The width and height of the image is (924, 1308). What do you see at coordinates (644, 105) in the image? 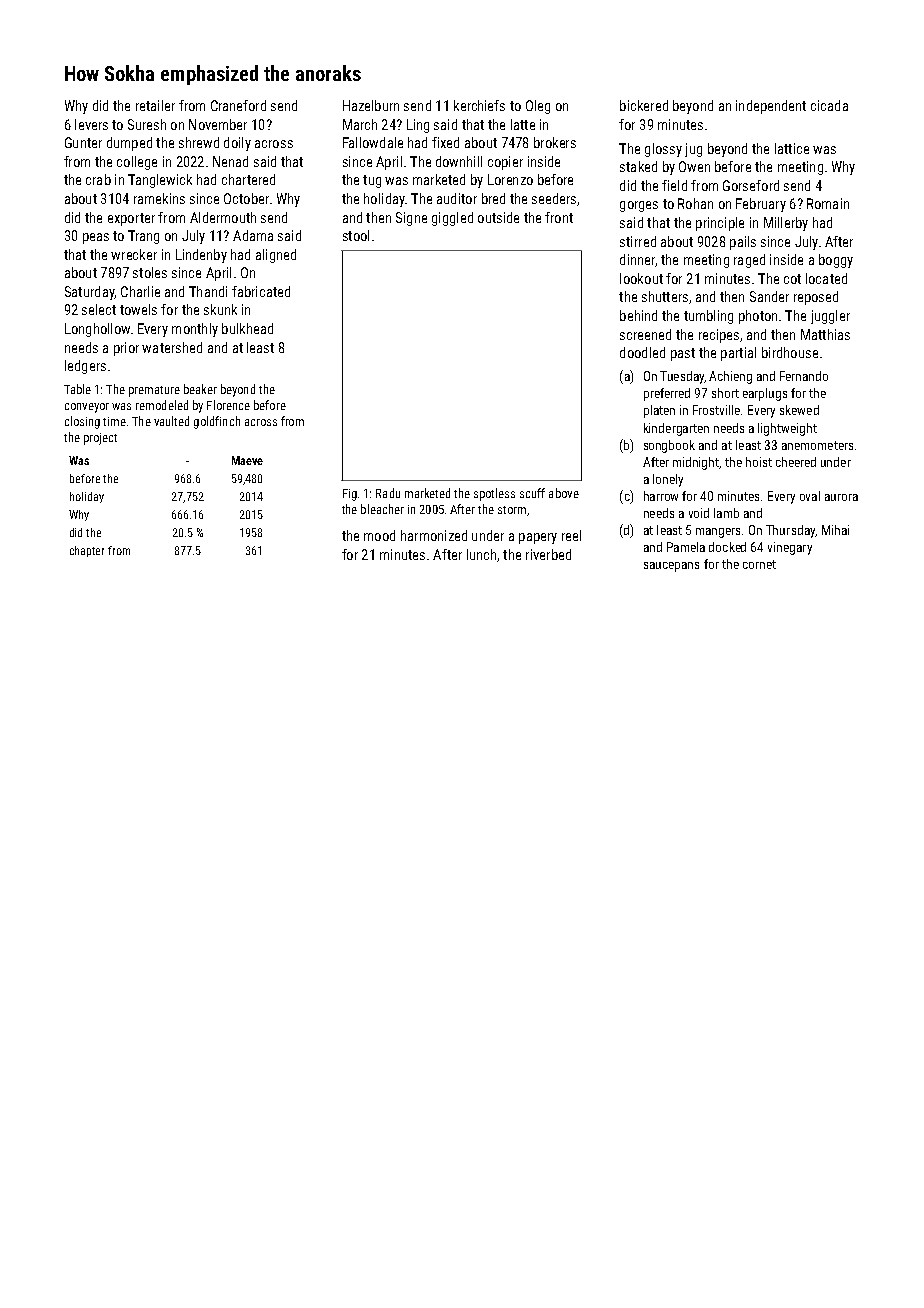
I see `bickered` at bounding box center [644, 105].
